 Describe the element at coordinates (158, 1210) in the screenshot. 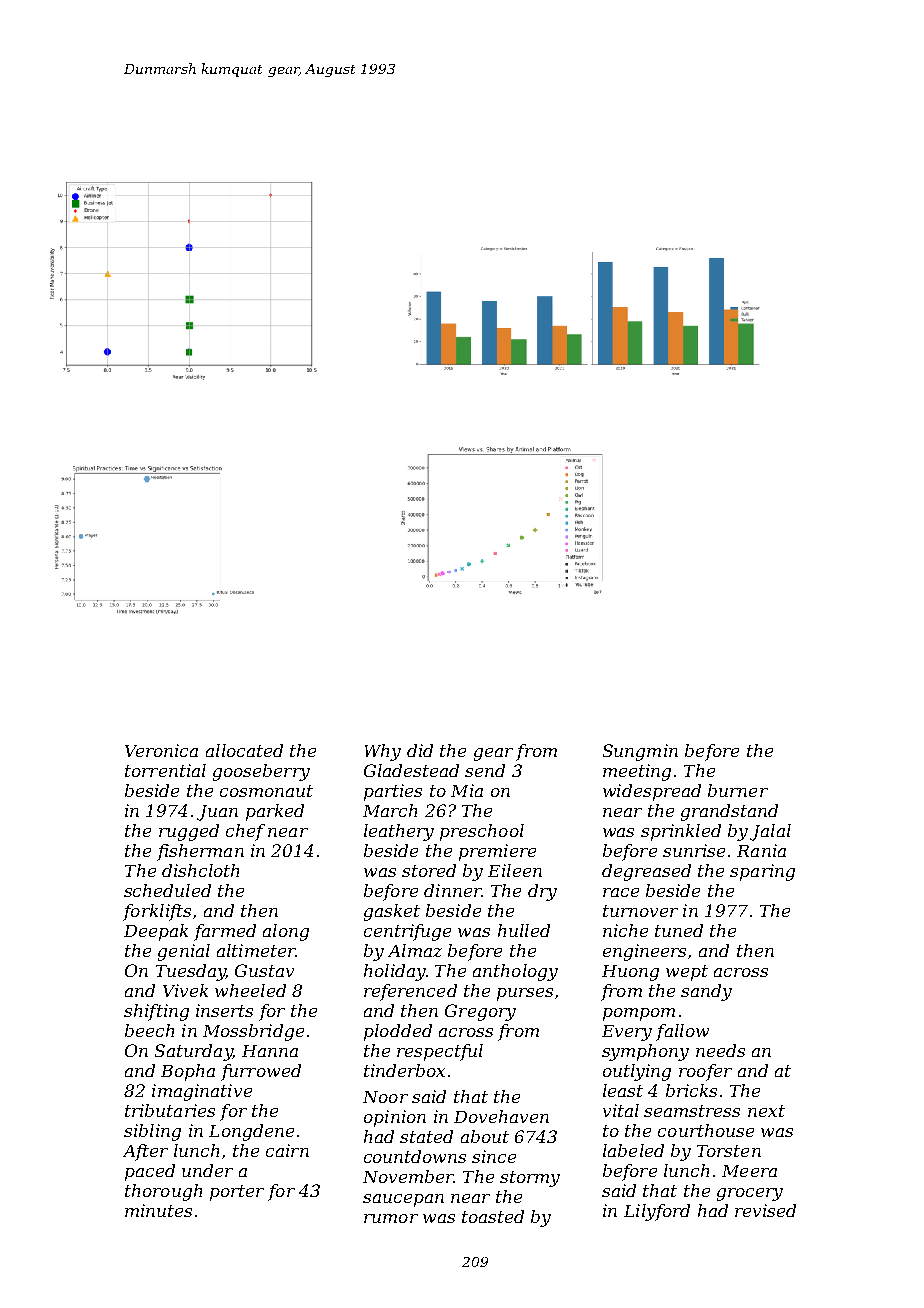

I see `minutes` at that location.
